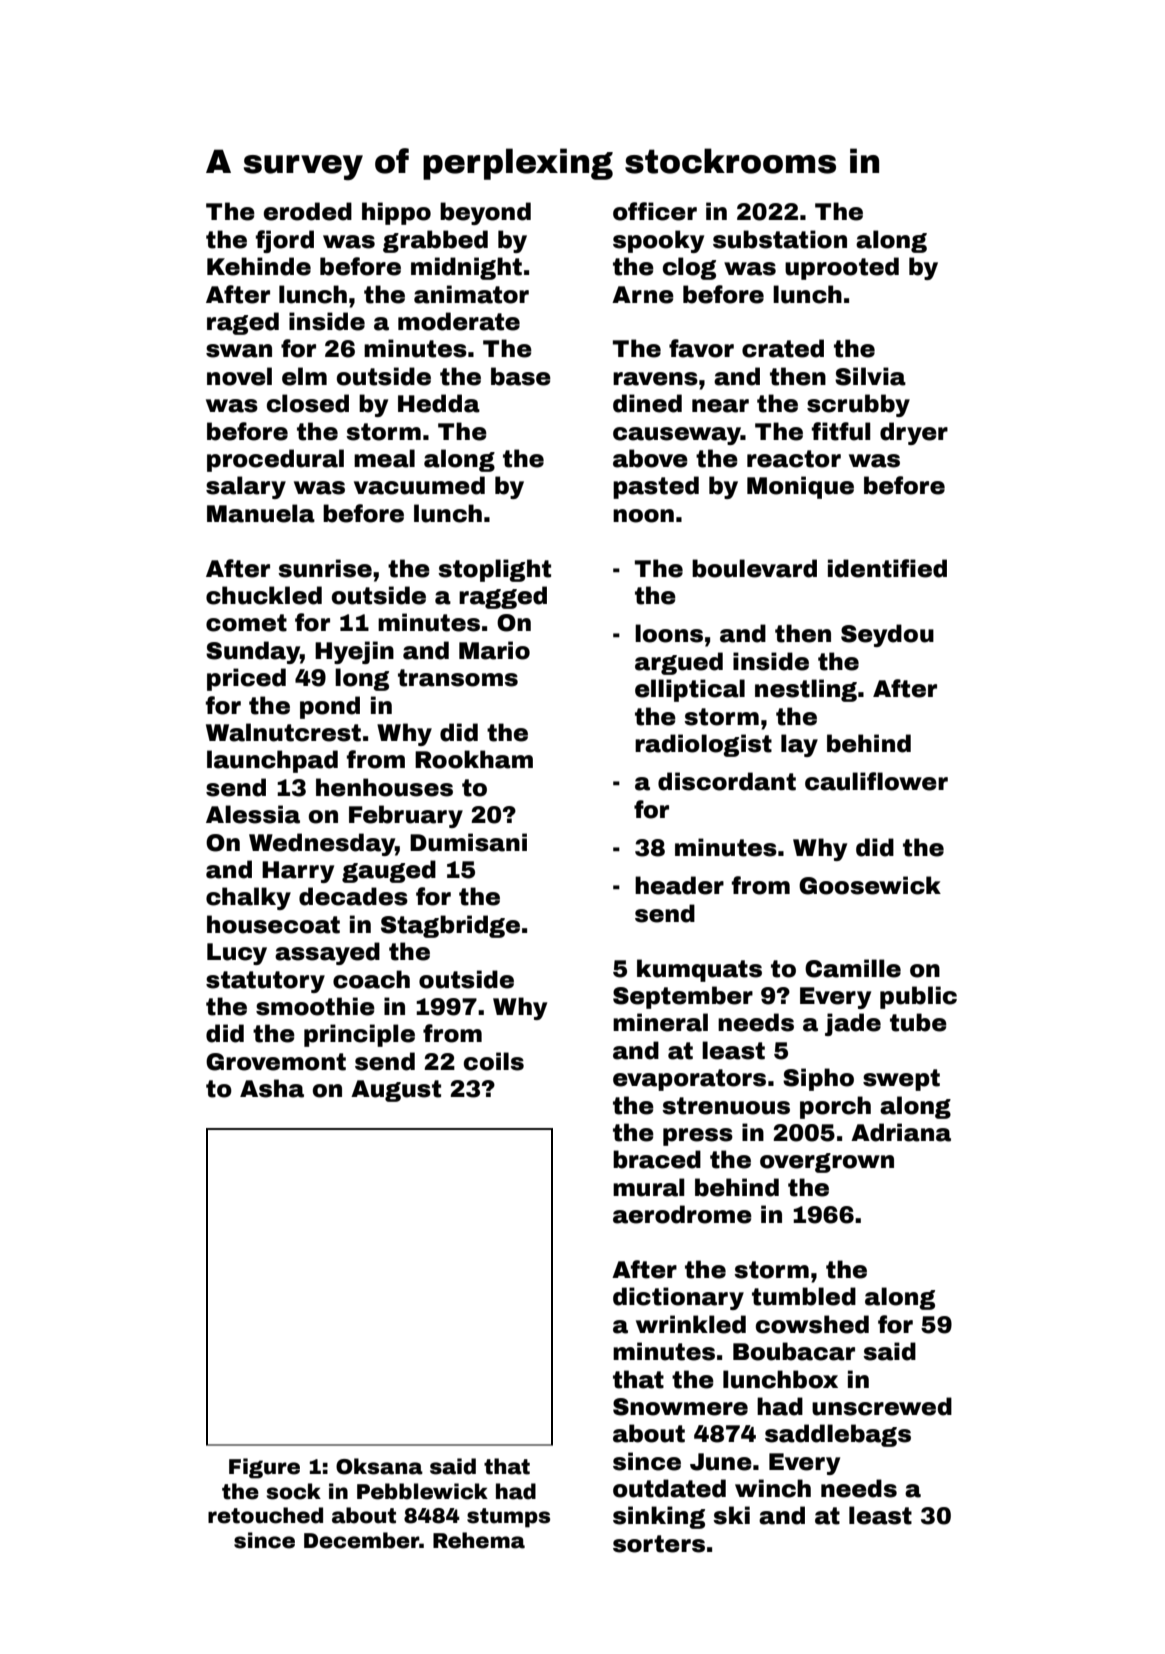 This page has height=1654, width=1165. What do you see at coordinates (468, 842) in the page?
I see `Dumisani` at bounding box center [468, 842].
